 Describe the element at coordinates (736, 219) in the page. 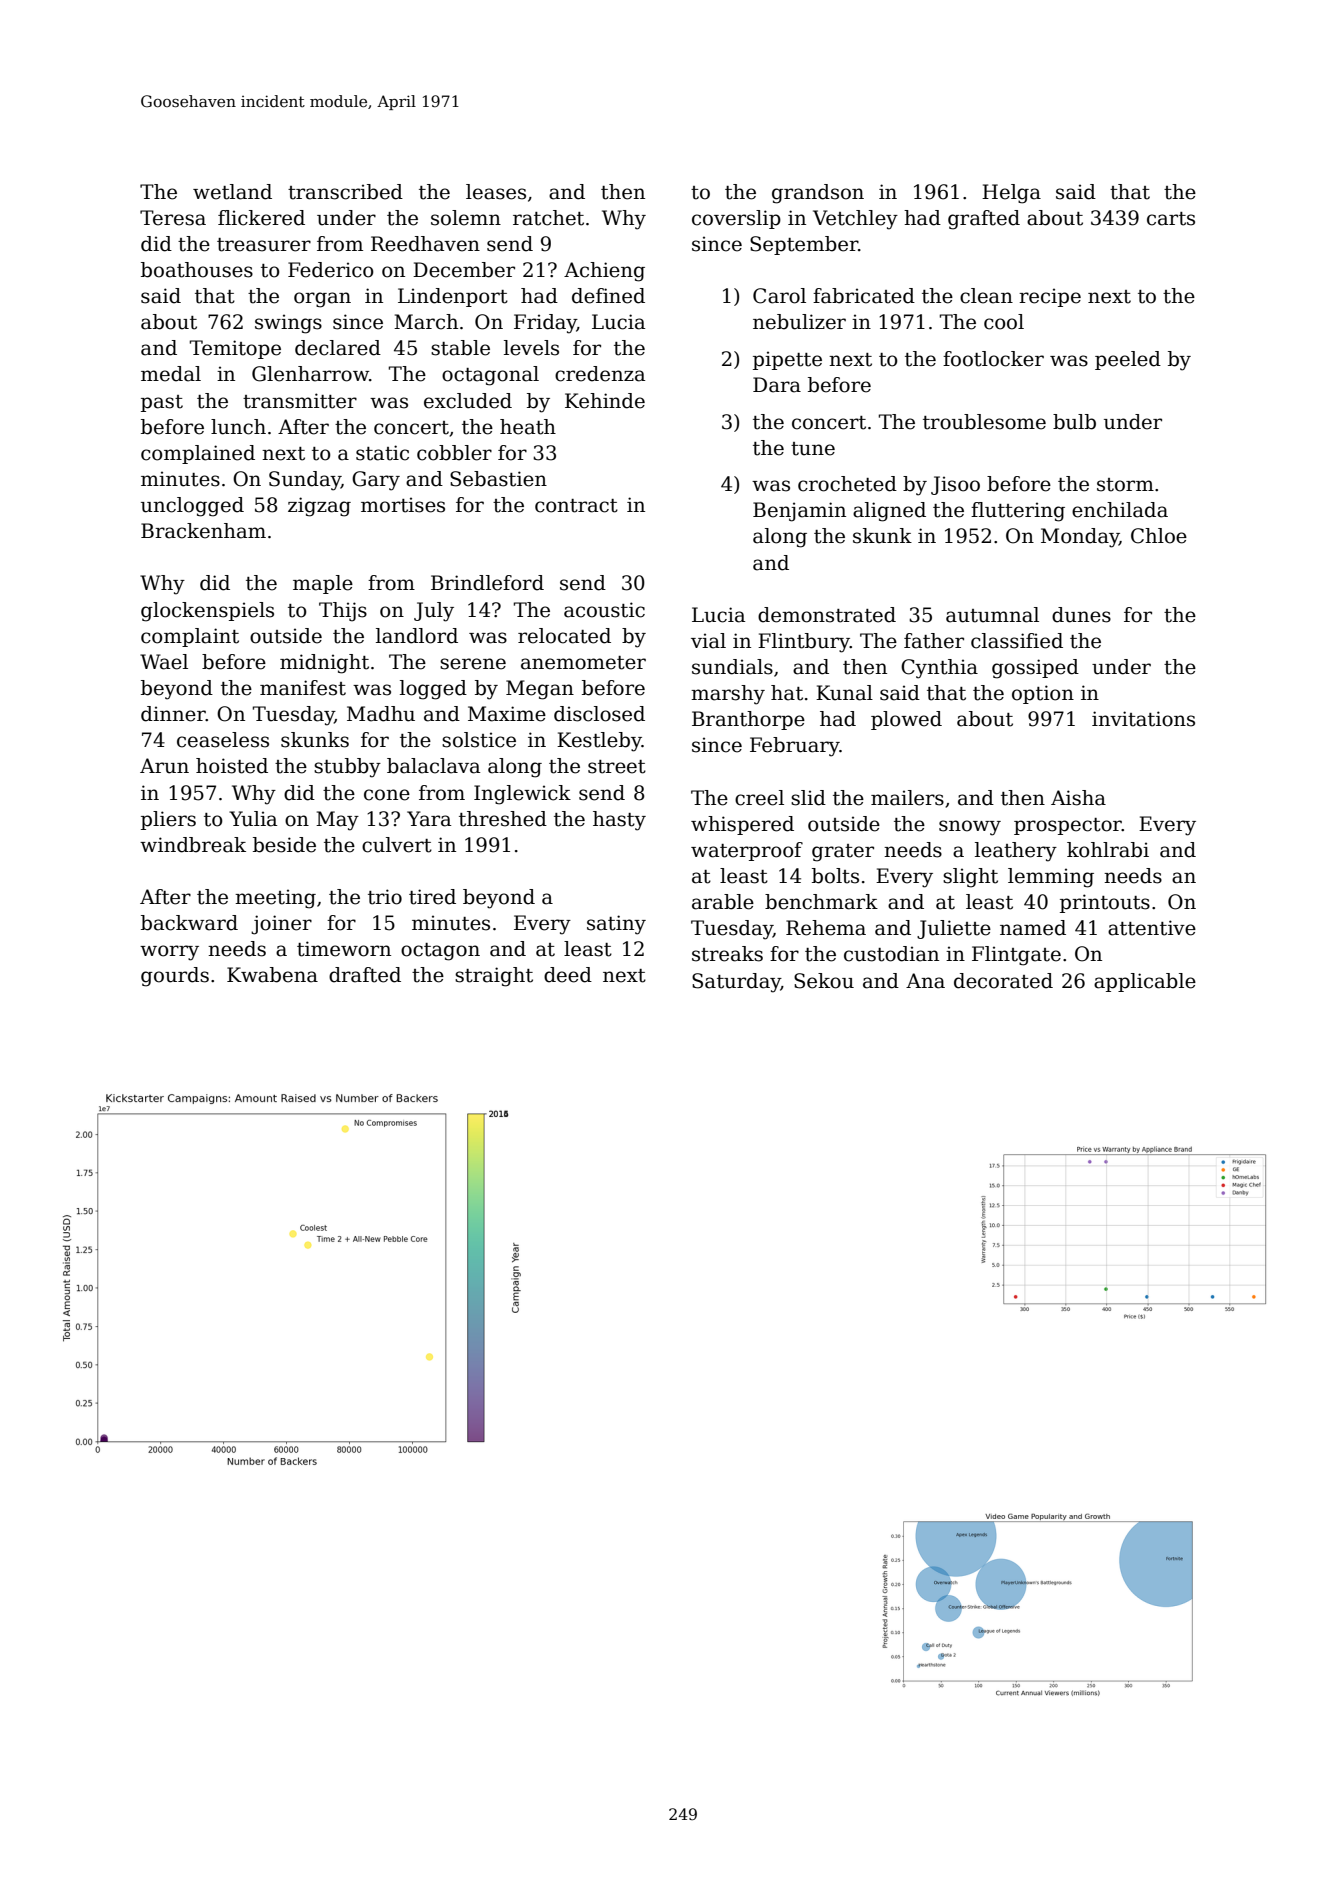

I see `coverslip` at that location.
